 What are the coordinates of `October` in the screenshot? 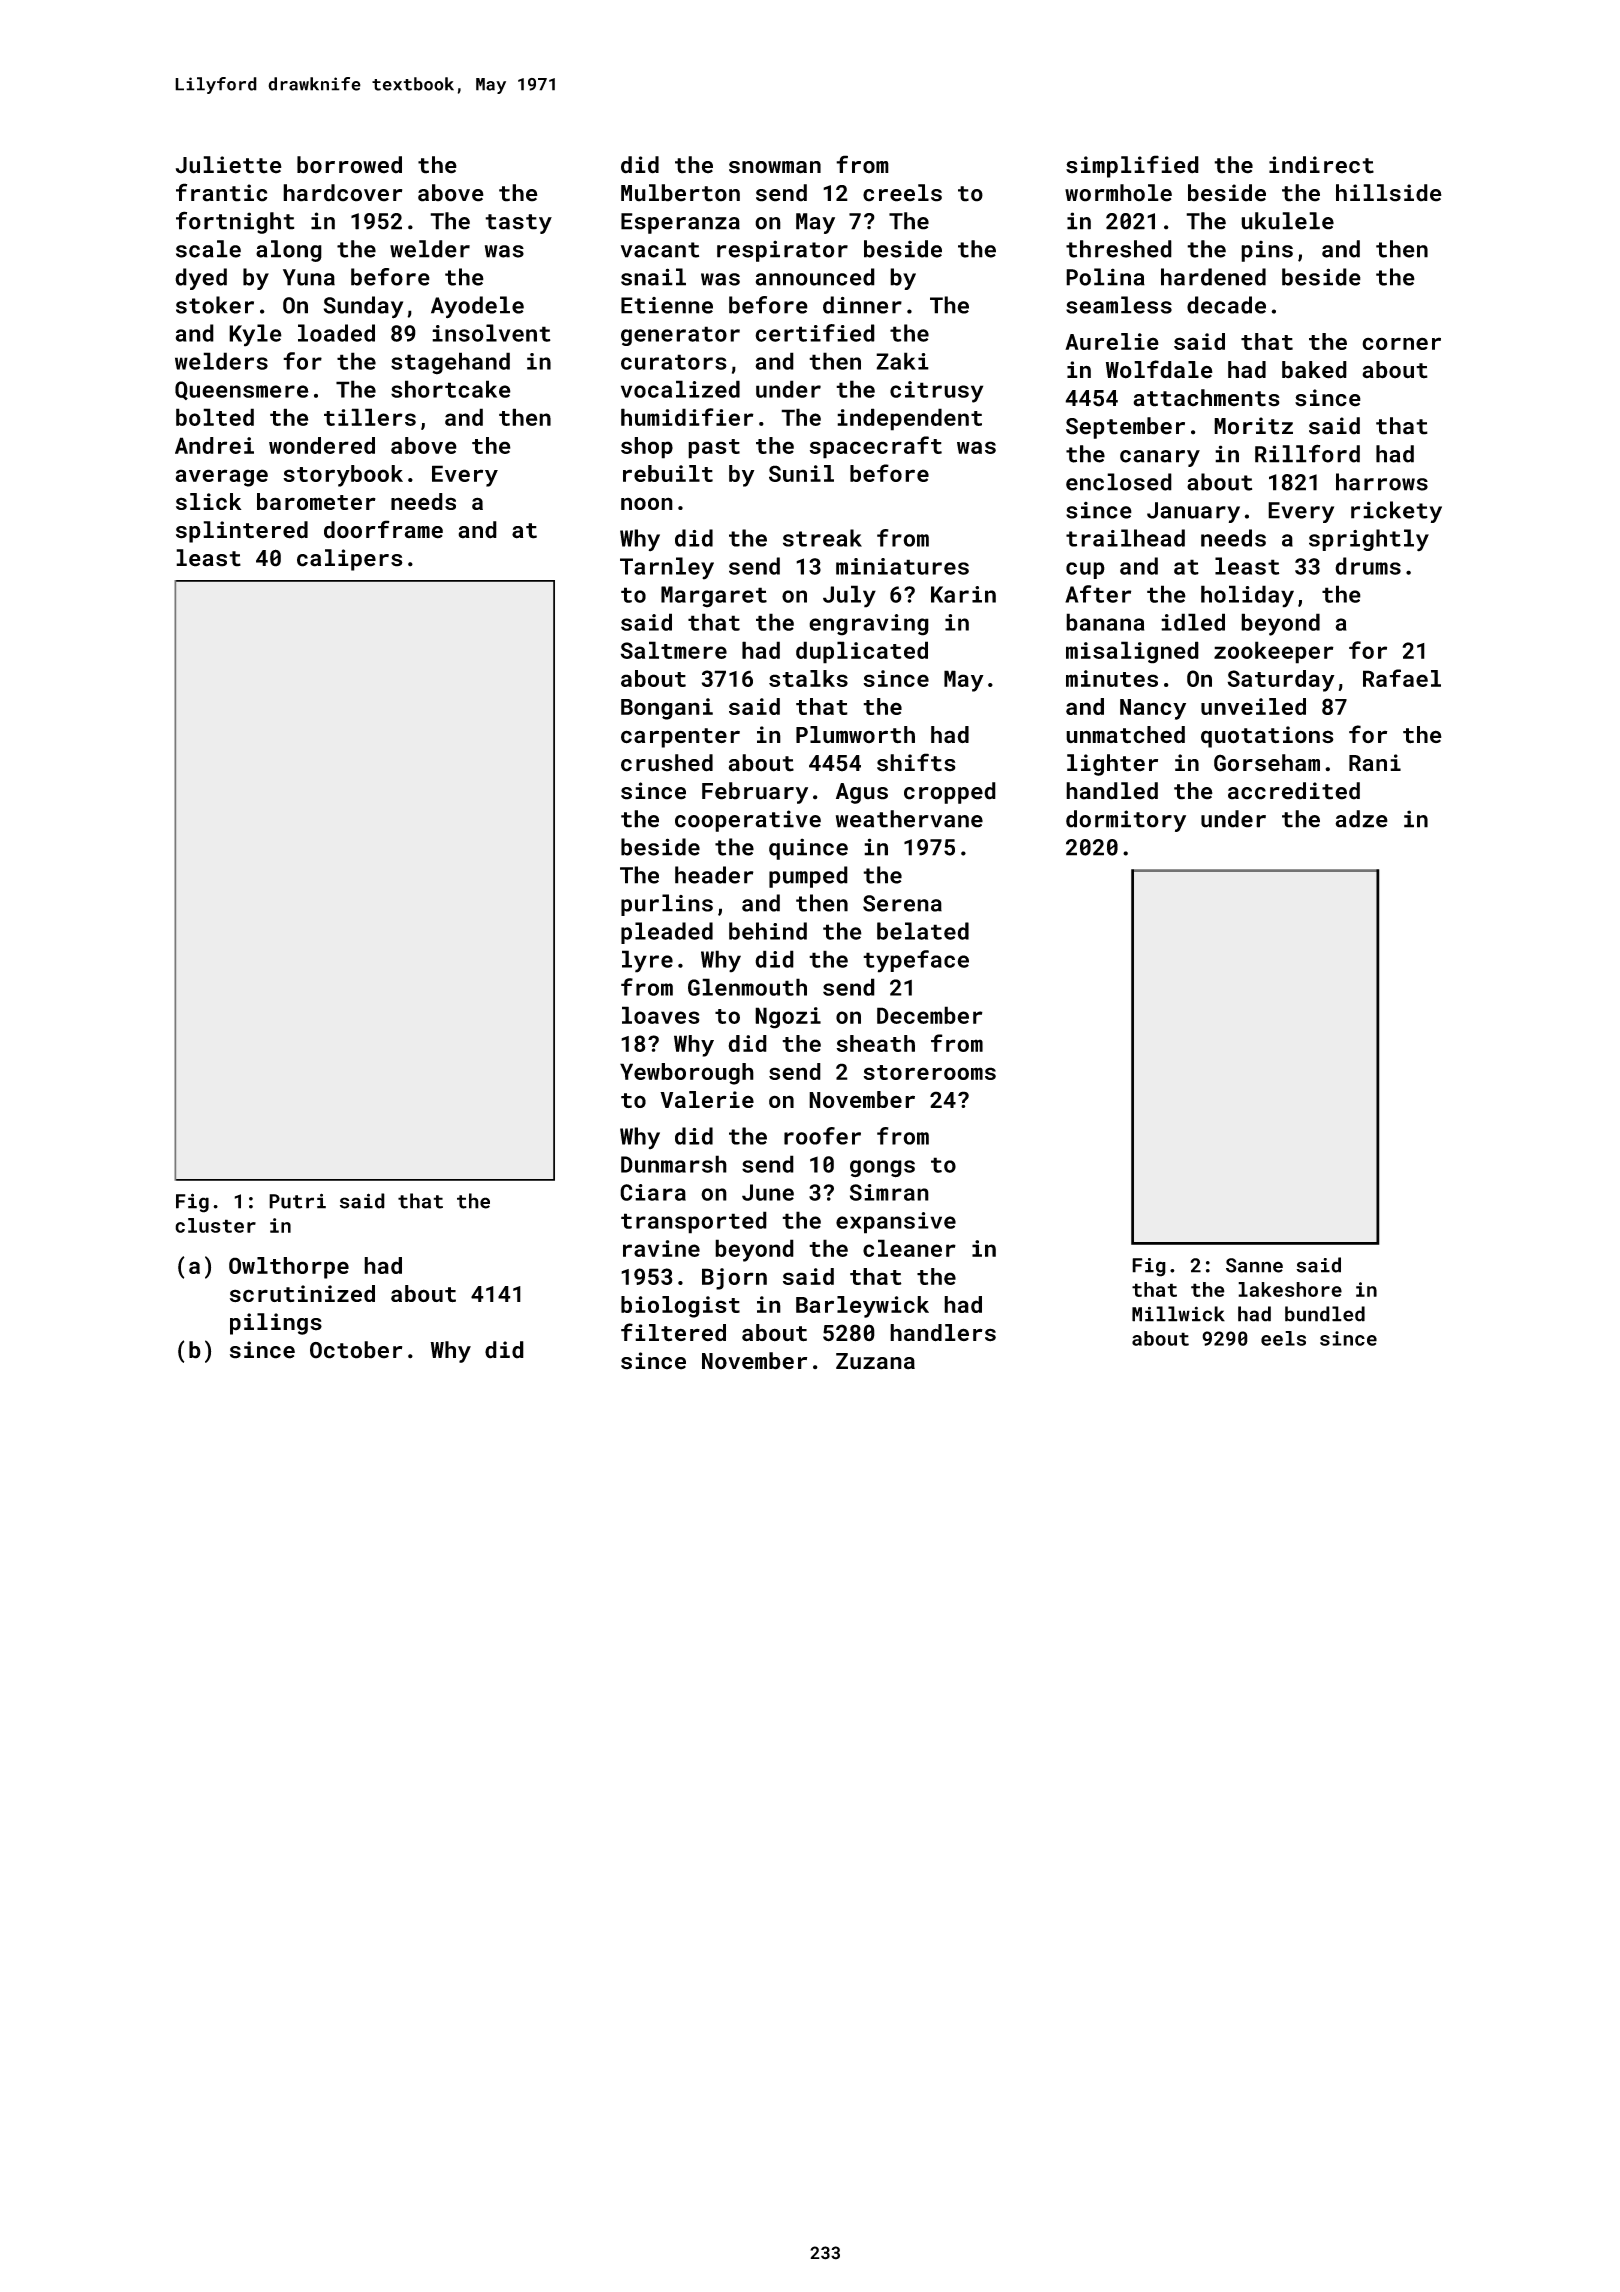 It's located at (356, 1350).
